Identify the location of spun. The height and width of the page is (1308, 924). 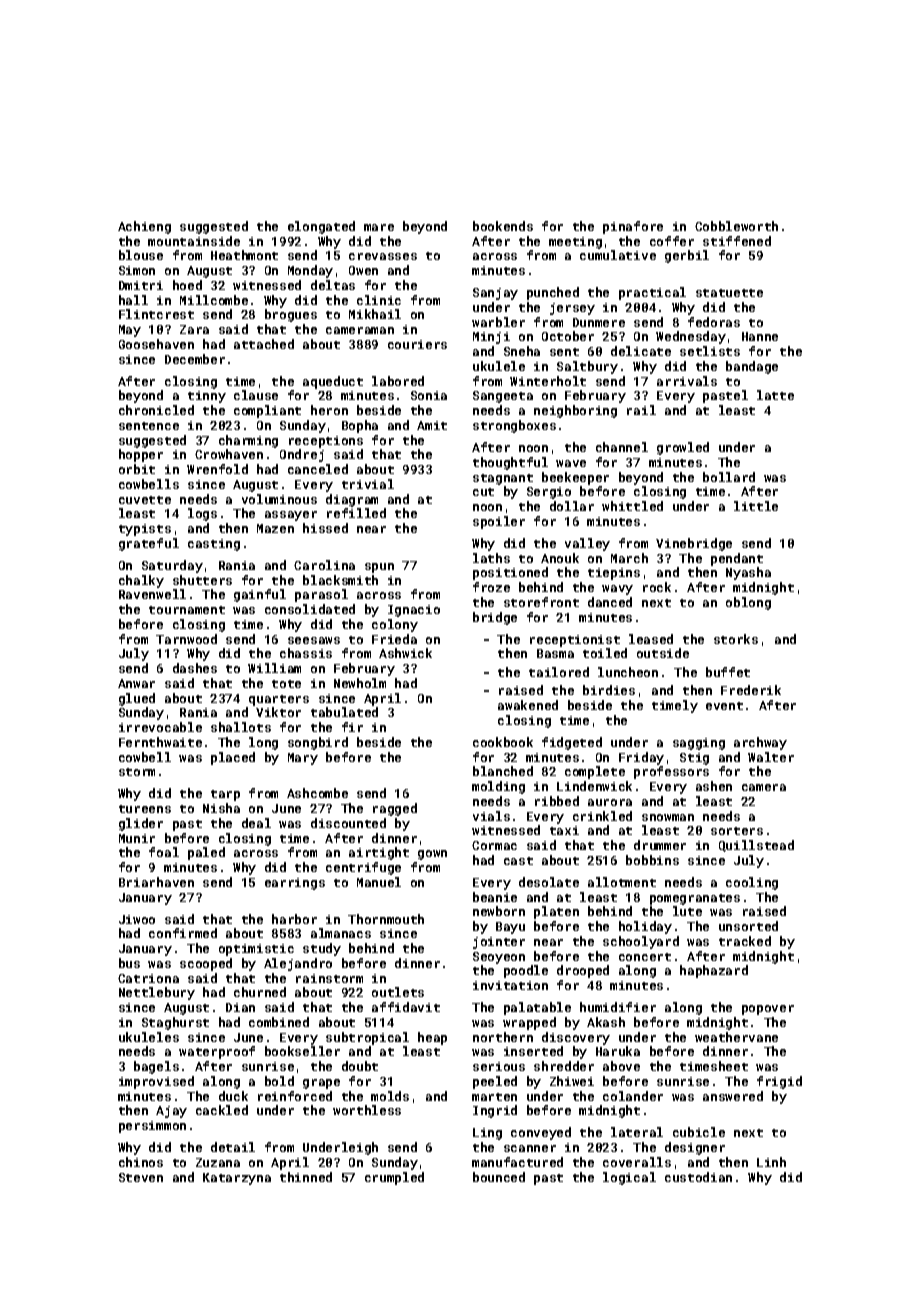
(379, 568).
